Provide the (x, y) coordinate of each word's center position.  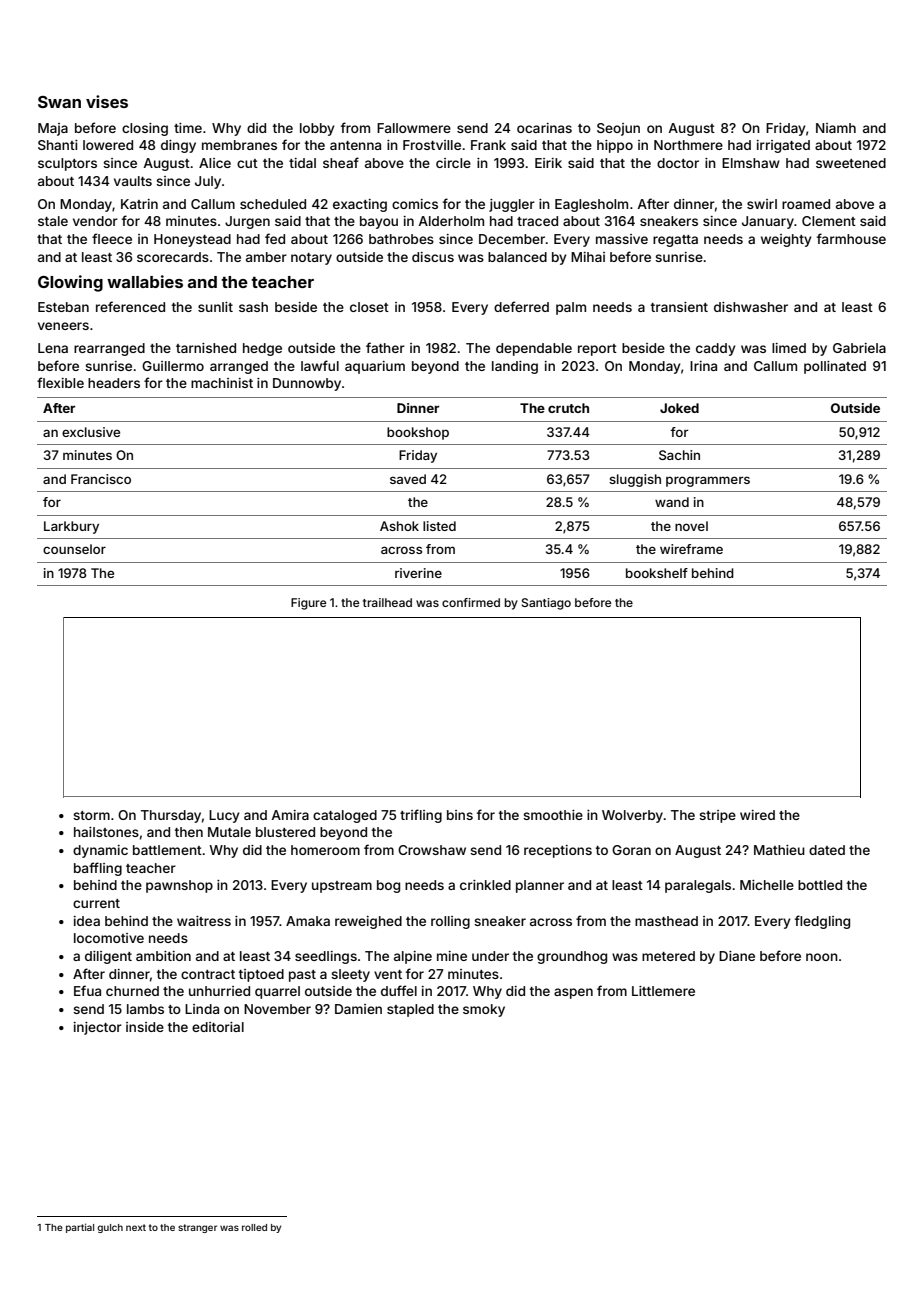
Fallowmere (414, 128)
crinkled (485, 885)
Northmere (688, 145)
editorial (218, 1027)
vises (107, 101)
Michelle (767, 885)
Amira (290, 815)
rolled (254, 1227)
